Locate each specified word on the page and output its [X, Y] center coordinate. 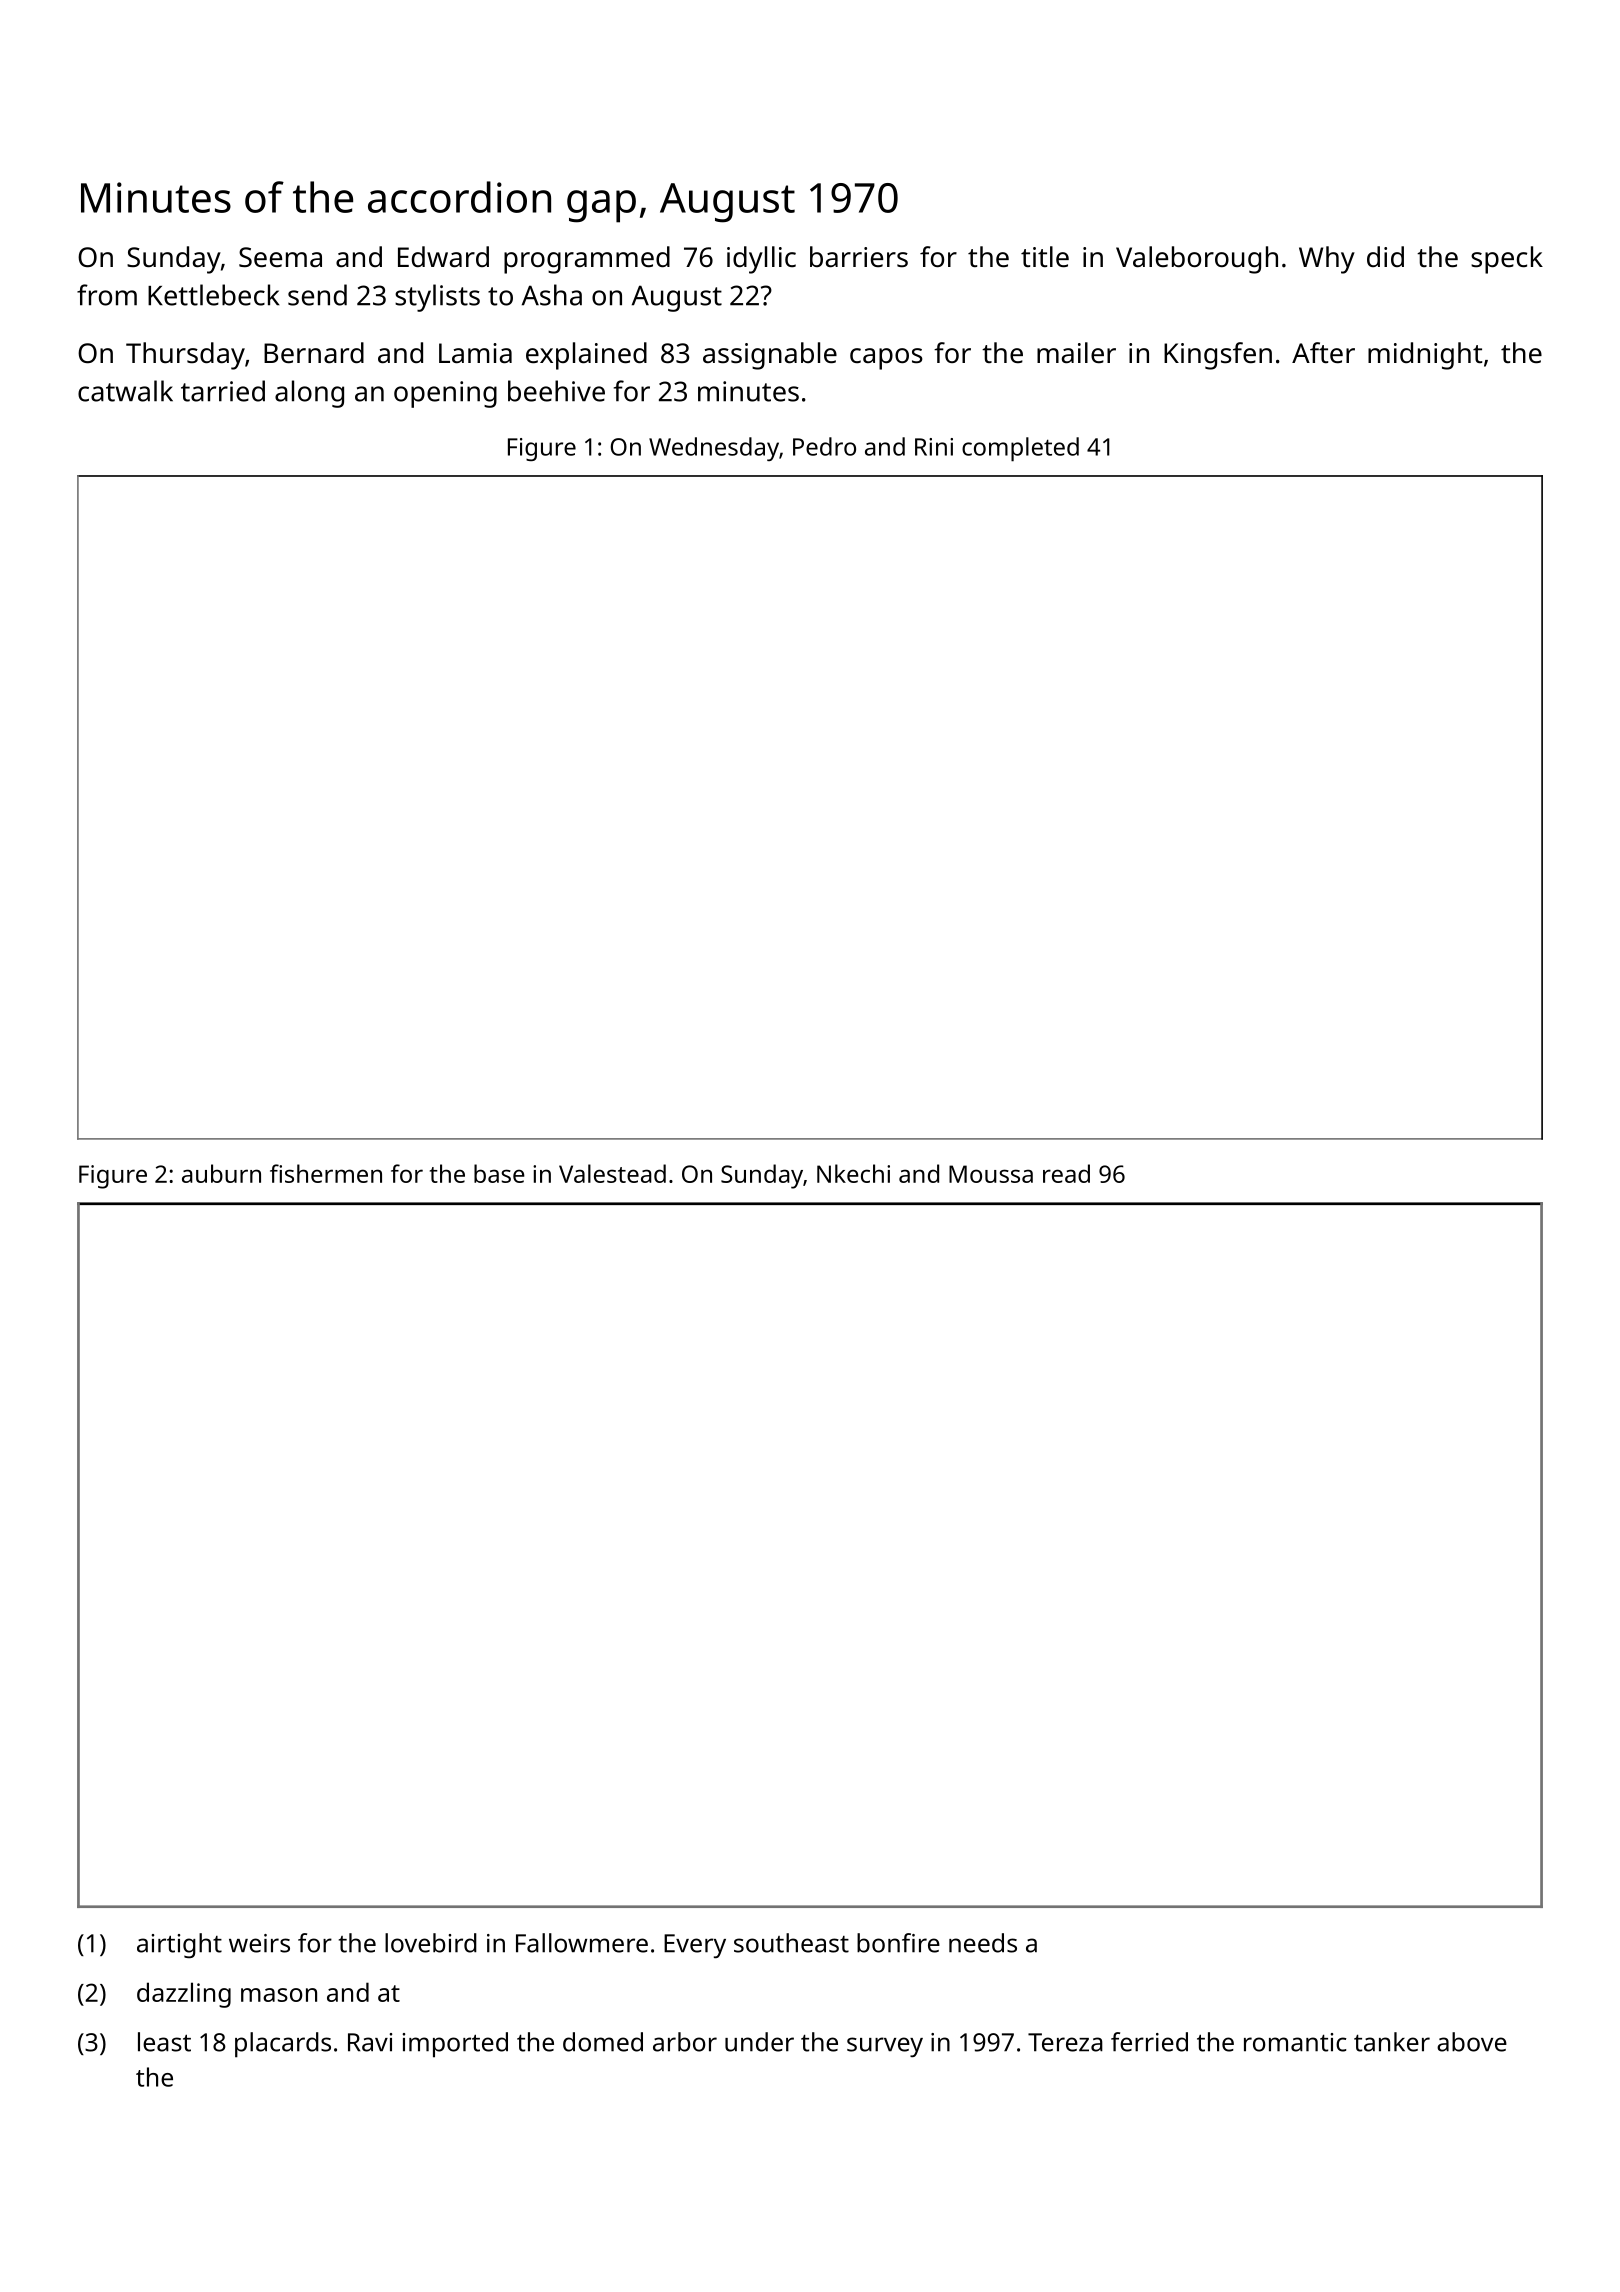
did [1385, 256]
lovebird [431, 1943]
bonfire [898, 1943]
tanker [1392, 2042]
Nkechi [853, 1173]
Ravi [370, 2042]
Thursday [185, 356]
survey [885, 2047]
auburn [221, 1173]
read [1066, 1173]
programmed [587, 260]
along [309, 394]
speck [1507, 260]
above [1472, 2042]
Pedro [824, 446]
